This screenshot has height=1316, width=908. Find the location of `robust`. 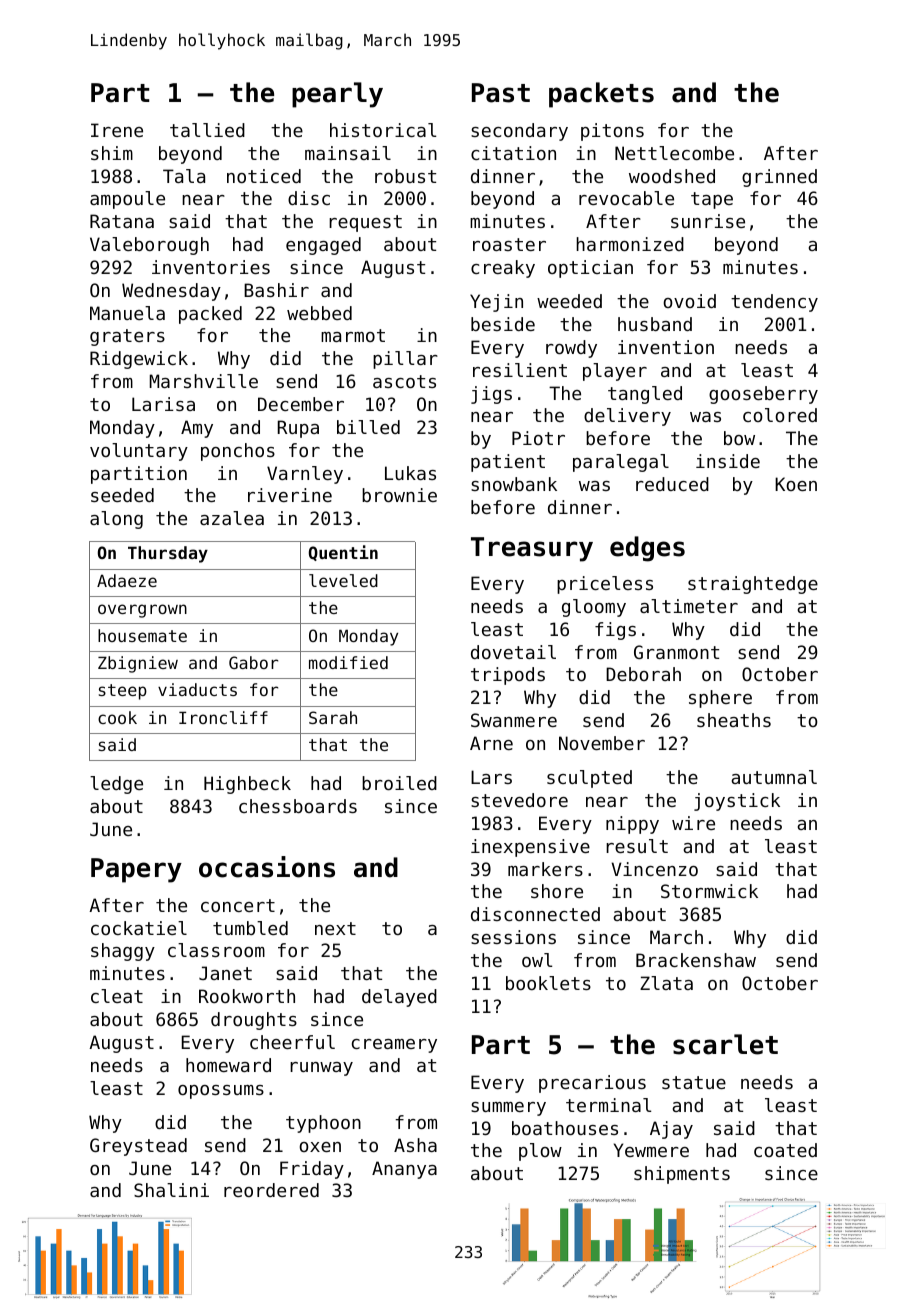

robust is located at coordinates (405, 176).
